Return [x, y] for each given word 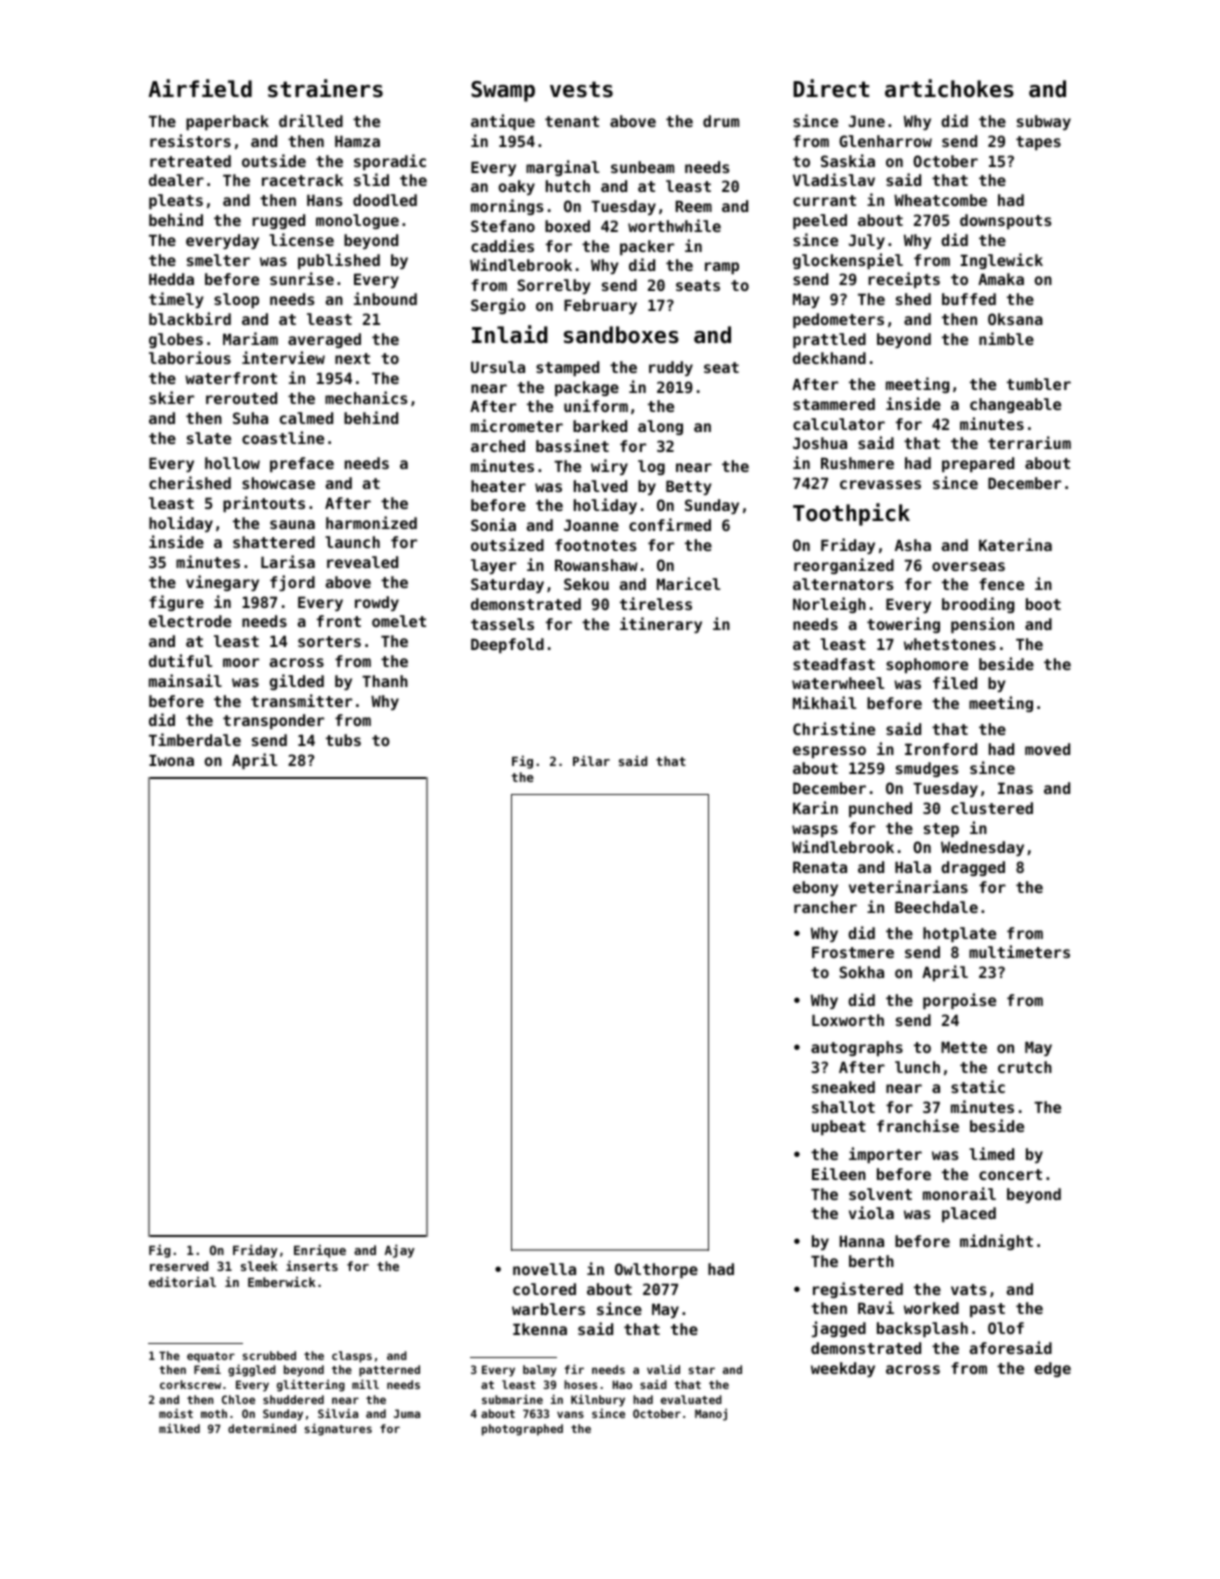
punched [880, 809]
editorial [182, 1281]
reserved [179, 1266]
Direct [831, 88]
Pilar [591, 760]
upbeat [839, 1127]
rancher [825, 907]
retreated [190, 161]
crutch [1025, 1067]
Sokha [862, 972]
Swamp [503, 91]
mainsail [185, 680]
